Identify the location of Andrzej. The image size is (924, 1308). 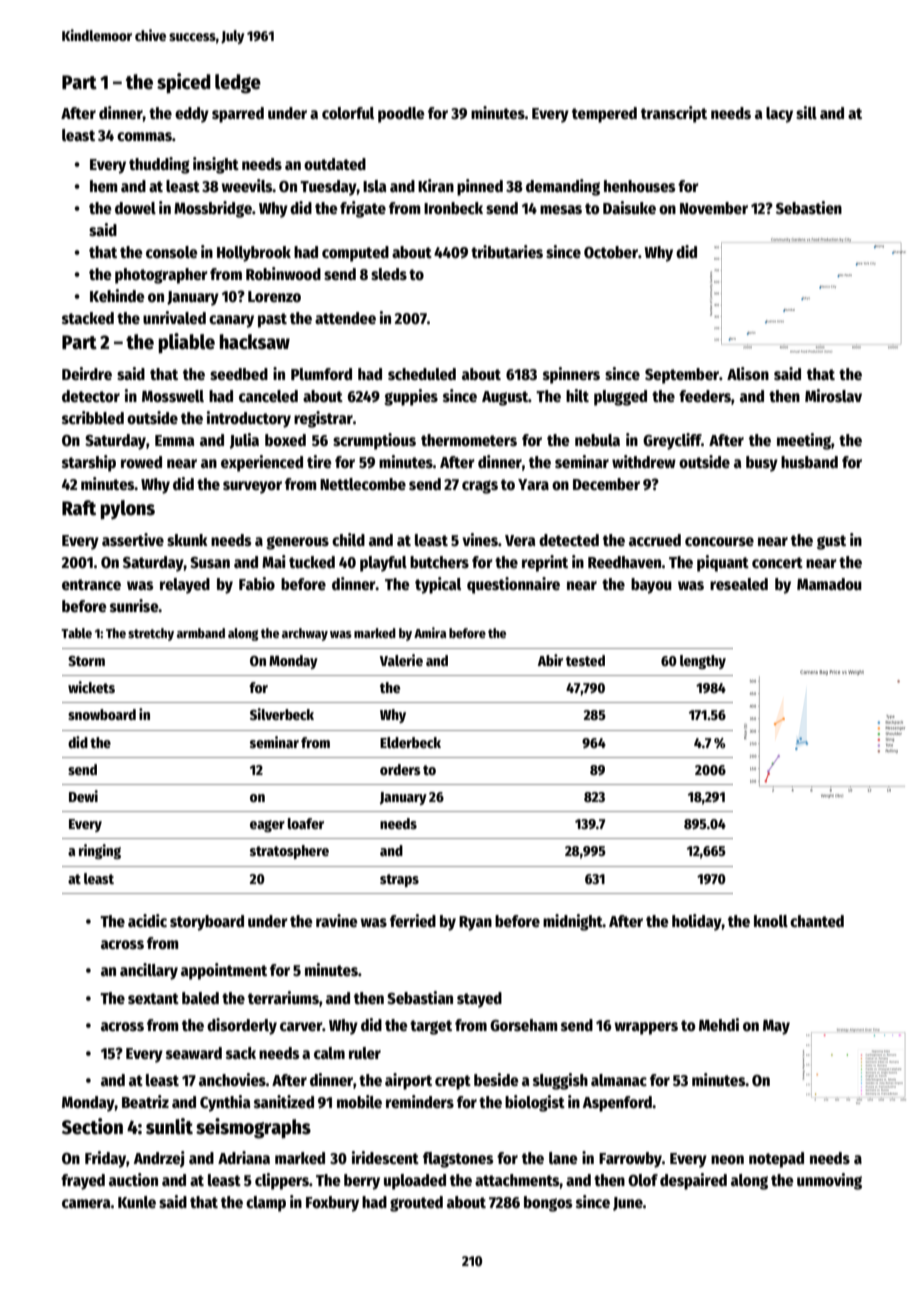
(159, 1159).
